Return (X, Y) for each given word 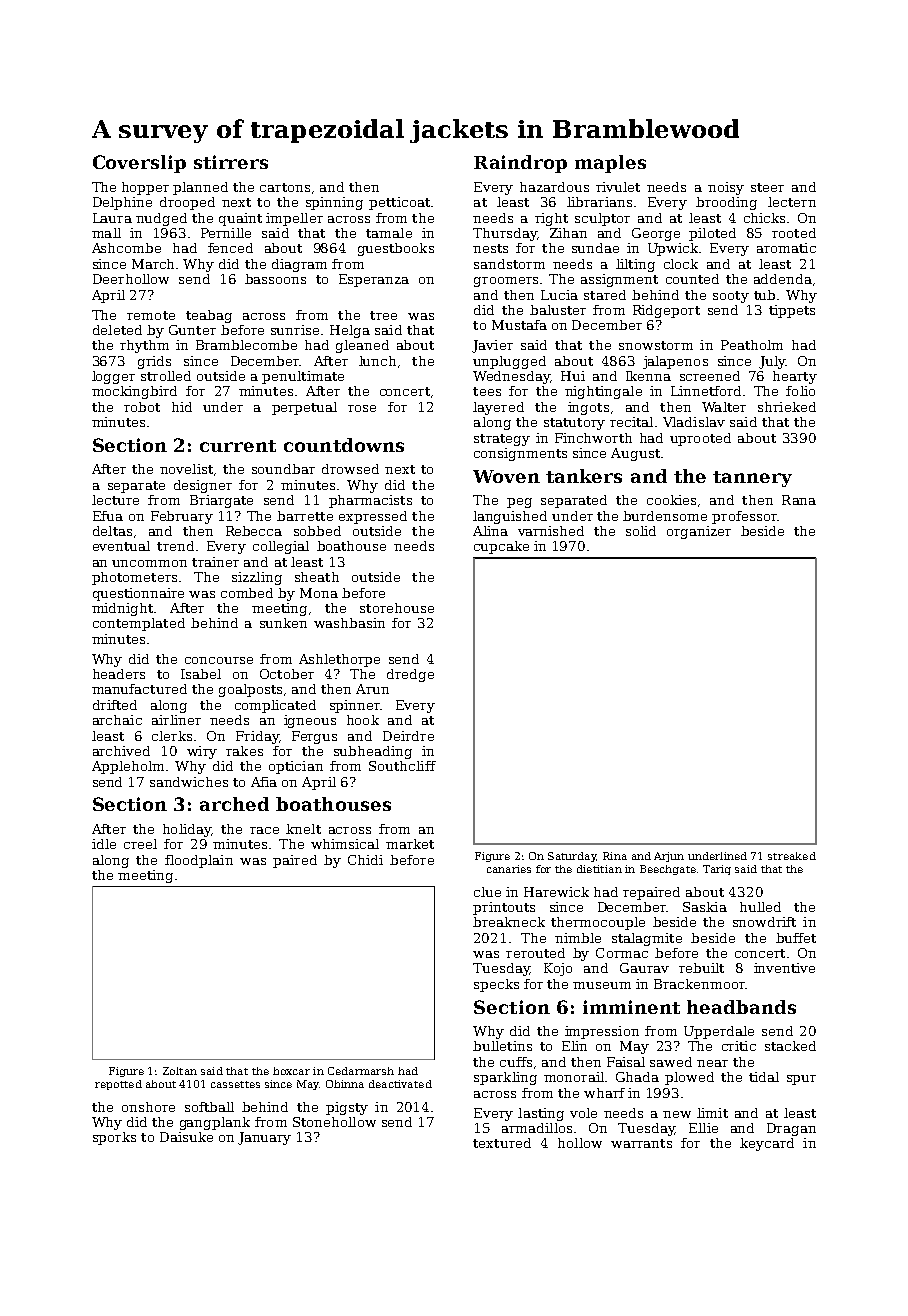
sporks (114, 1138)
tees (487, 391)
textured (502, 1143)
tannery (752, 479)
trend (175, 546)
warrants (641, 1143)
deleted (117, 330)
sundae (595, 248)
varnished (551, 531)
